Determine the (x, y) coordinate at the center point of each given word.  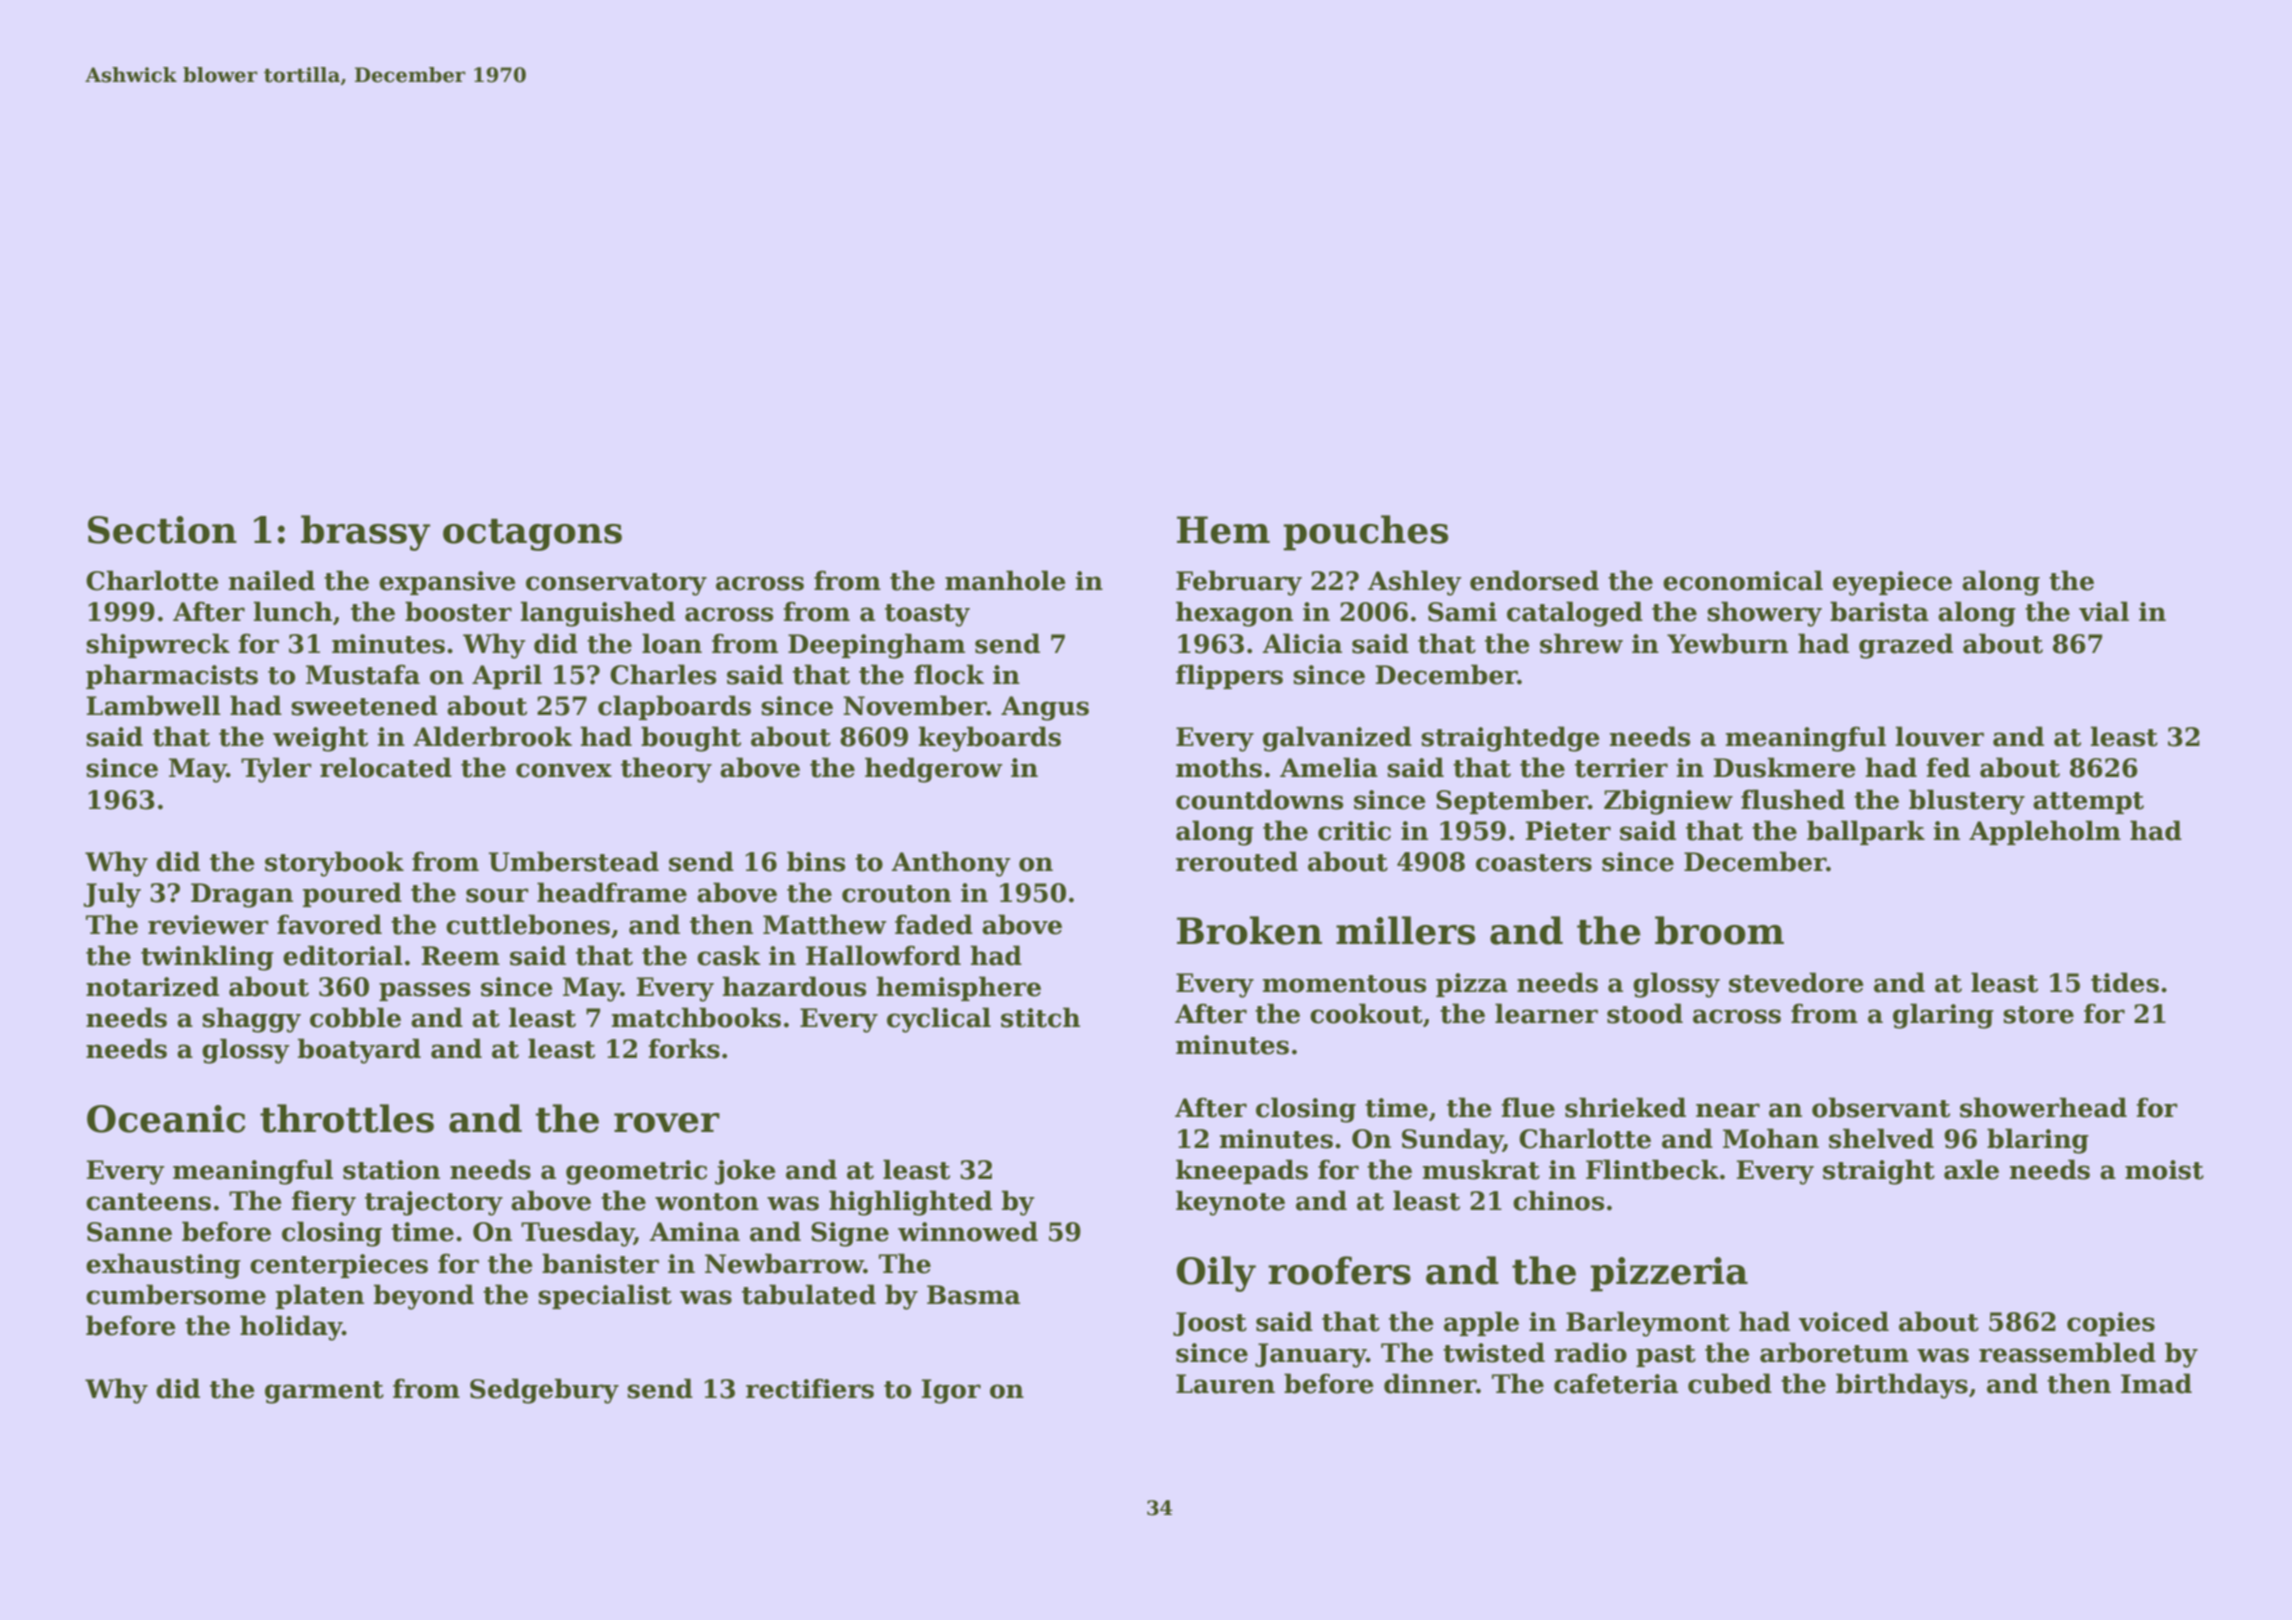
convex (564, 770)
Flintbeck (1652, 1169)
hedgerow (934, 770)
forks (684, 1048)
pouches (1365, 533)
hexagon (1234, 614)
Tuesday (577, 1234)
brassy (365, 533)
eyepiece (1892, 583)
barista (1879, 611)
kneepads (1242, 1171)
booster (458, 611)
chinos (1558, 1200)
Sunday (1452, 1141)
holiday (291, 1328)
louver (1940, 736)
